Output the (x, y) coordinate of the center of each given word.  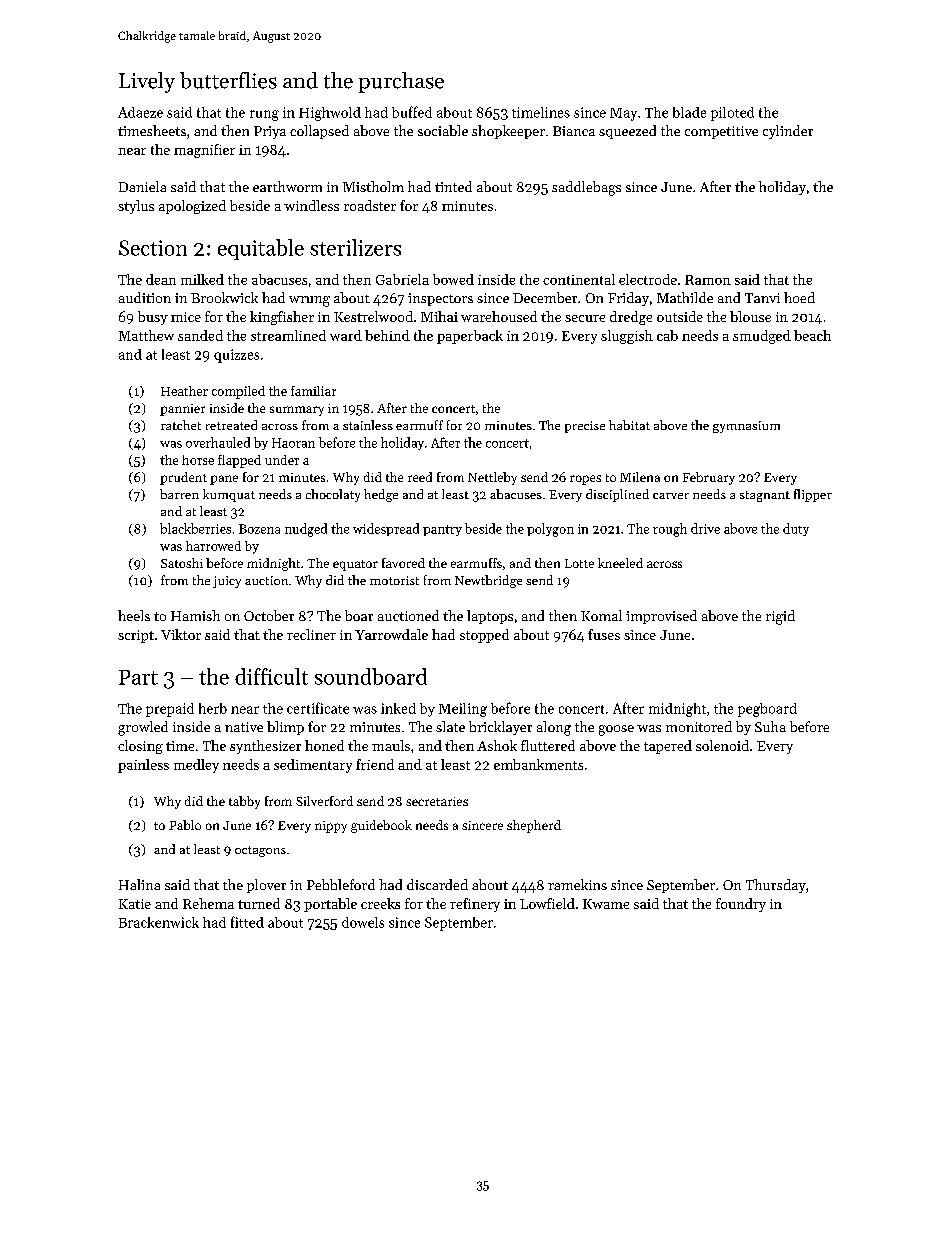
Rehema (208, 903)
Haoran (293, 443)
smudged (762, 337)
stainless (368, 425)
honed (324, 745)
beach (812, 335)
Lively (147, 82)
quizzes (236, 356)
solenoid (722, 745)
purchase (401, 82)
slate (450, 726)
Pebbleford (341, 884)
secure (585, 318)
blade (689, 112)
